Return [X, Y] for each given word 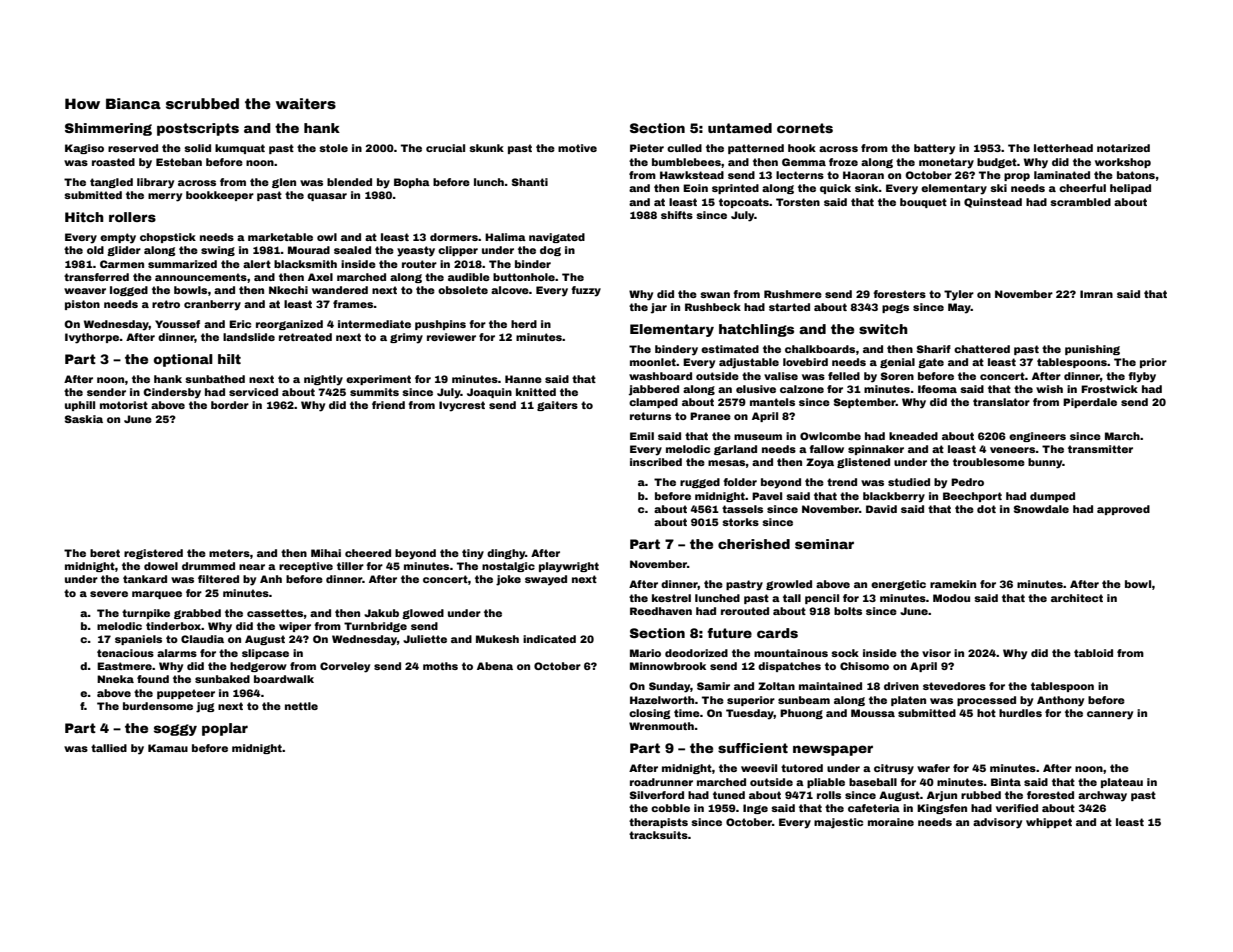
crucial [445, 148]
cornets [805, 128]
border [230, 405]
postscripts [198, 129]
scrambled [1080, 202]
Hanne [523, 379]
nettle [301, 706]
